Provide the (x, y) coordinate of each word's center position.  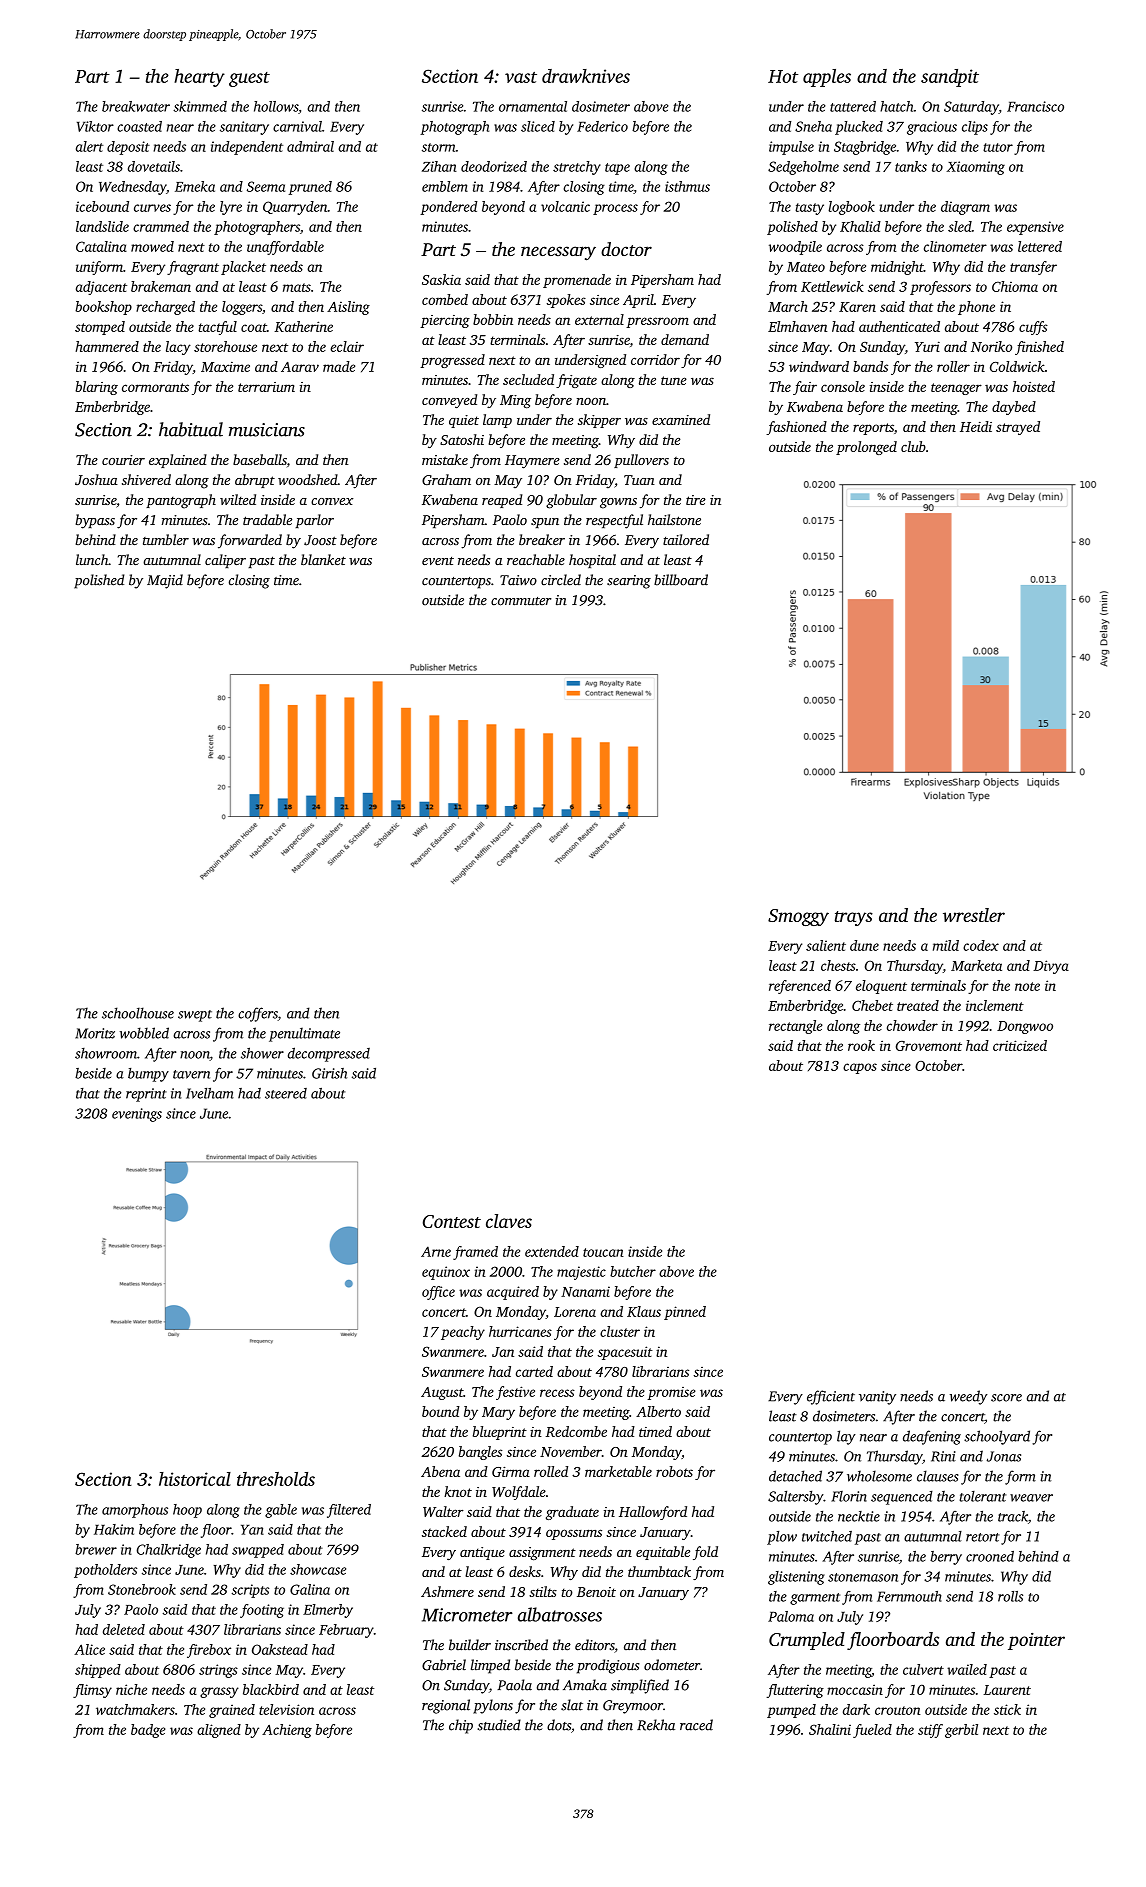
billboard (681, 580)
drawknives (586, 76)
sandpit (950, 78)
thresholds (276, 1479)
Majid (165, 581)
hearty (199, 78)
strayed (1018, 428)
